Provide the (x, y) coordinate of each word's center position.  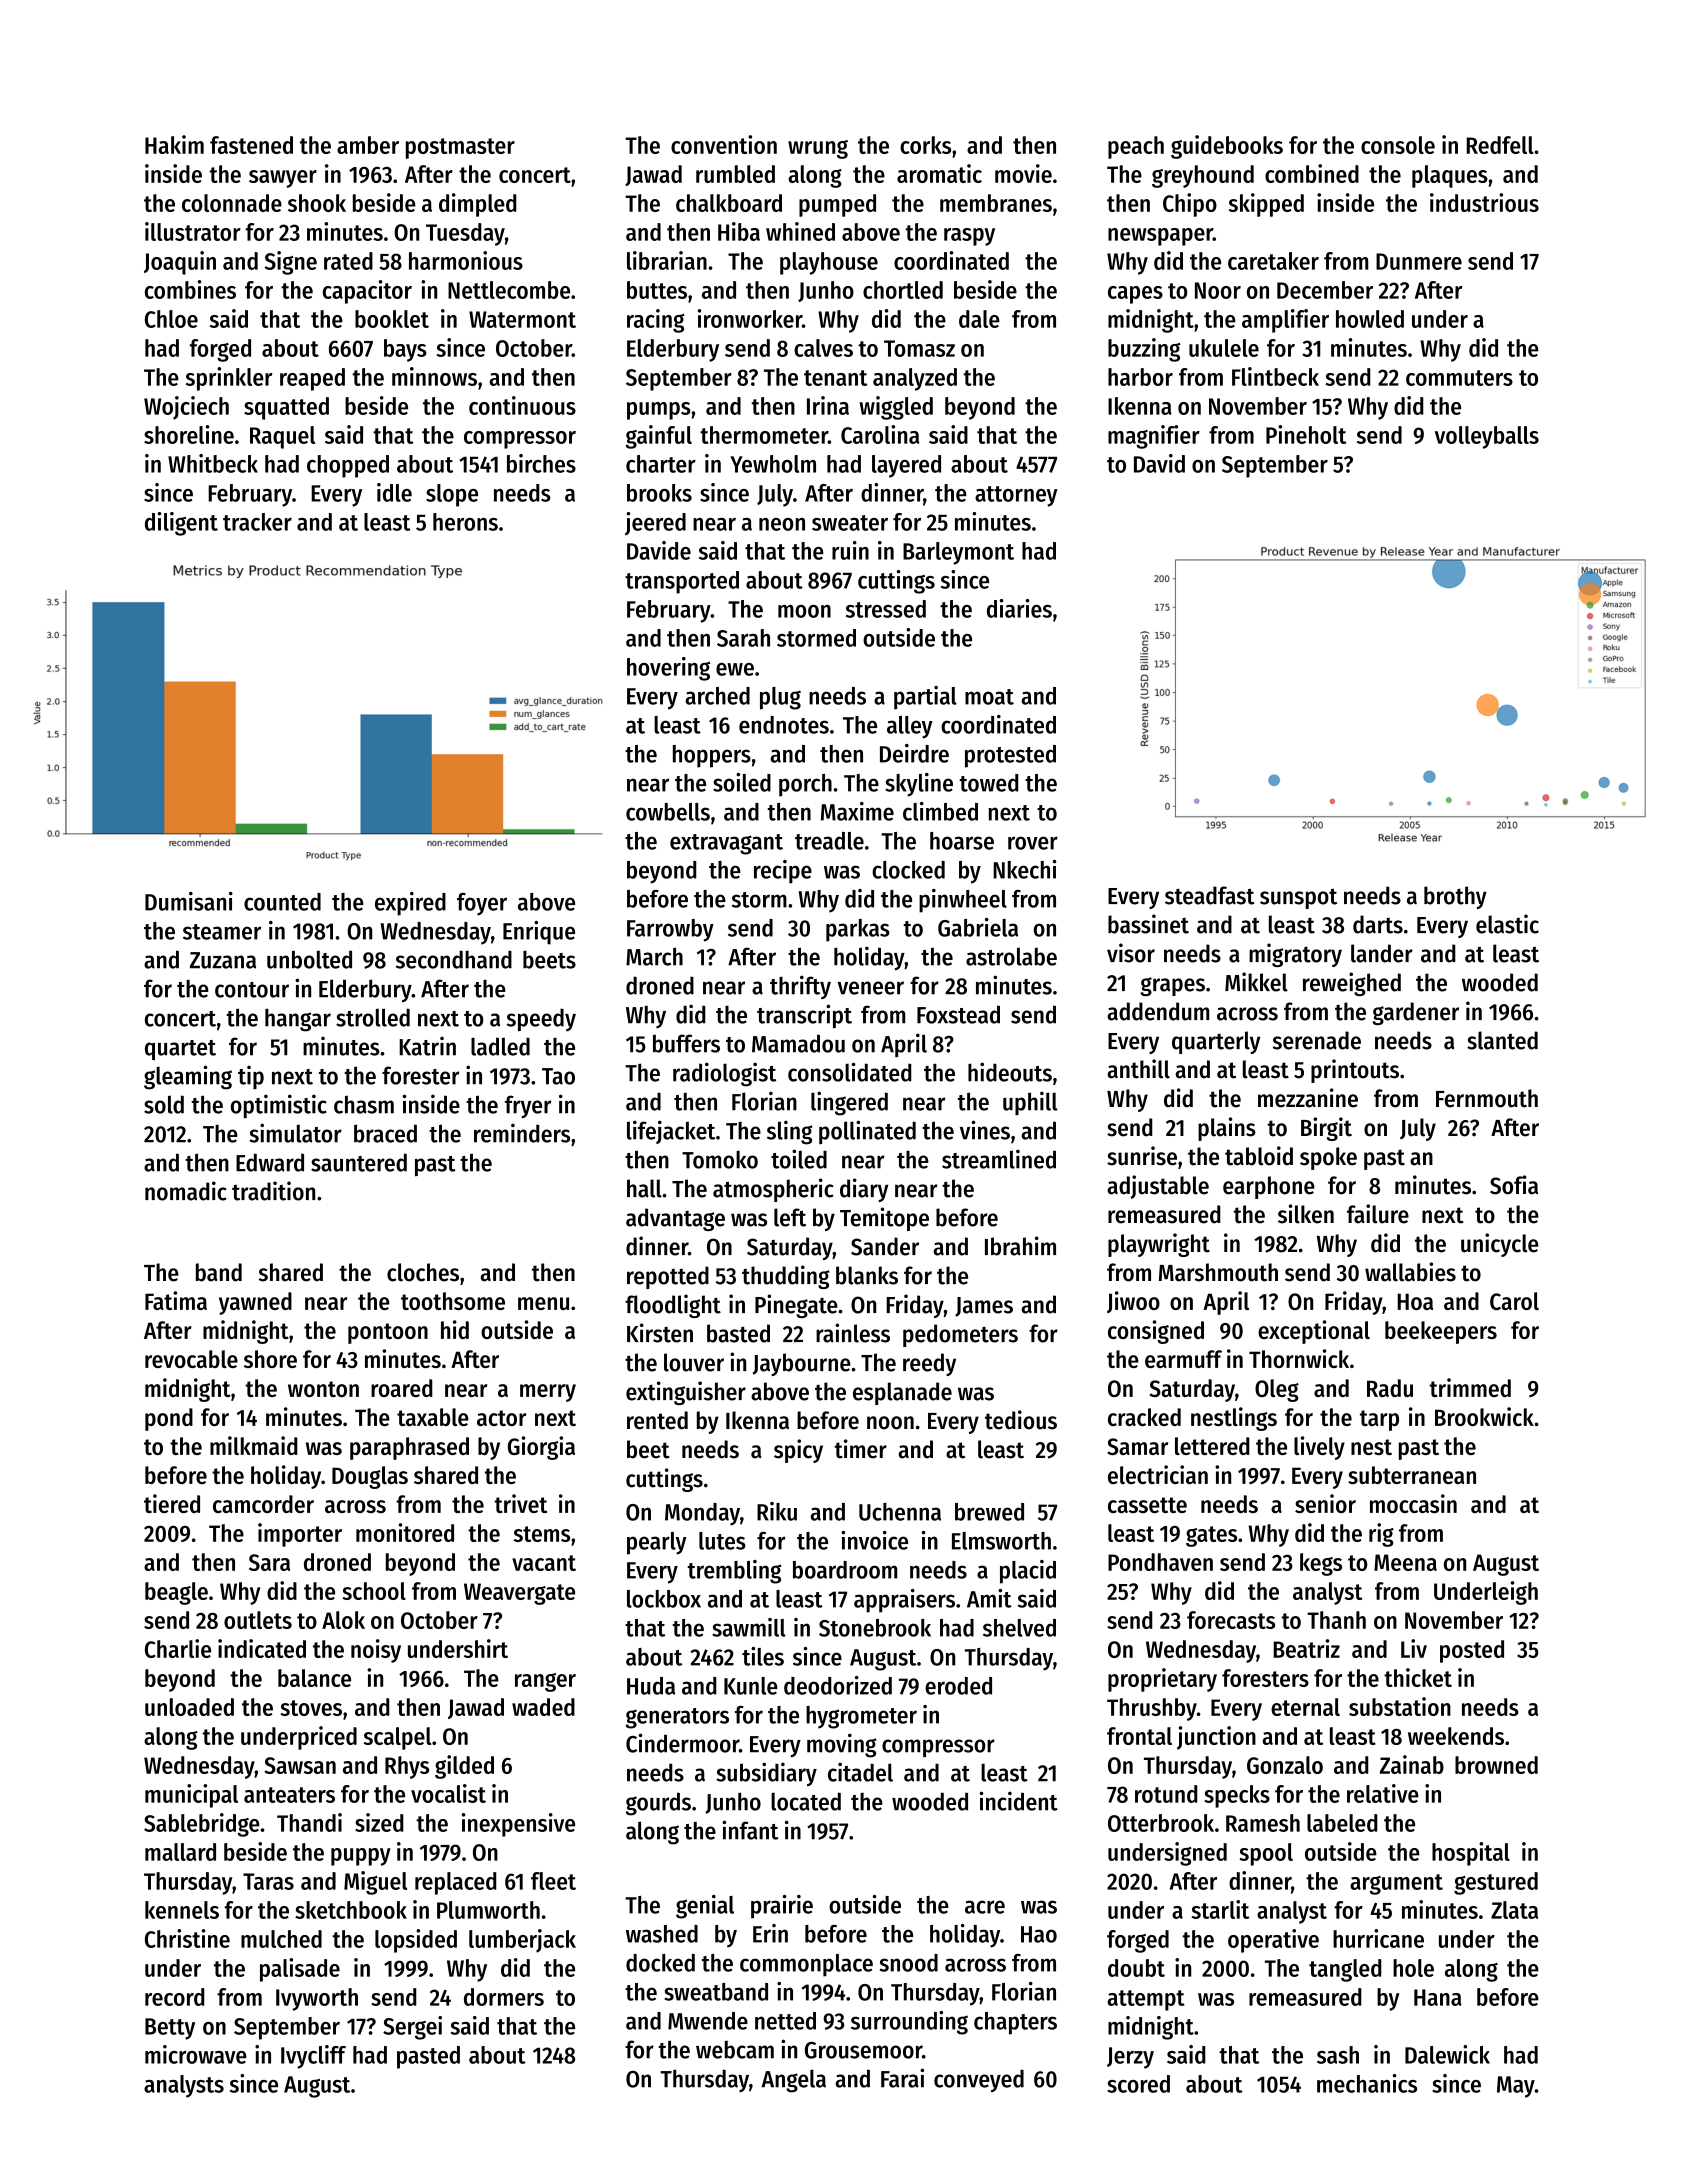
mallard (180, 1852)
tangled (1345, 1970)
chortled (903, 290)
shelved (1019, 1628)
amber (368, 145)
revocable (191, 1359)
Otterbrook (1161, 1823)
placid (1028, 1572)
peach (1136, 147)
